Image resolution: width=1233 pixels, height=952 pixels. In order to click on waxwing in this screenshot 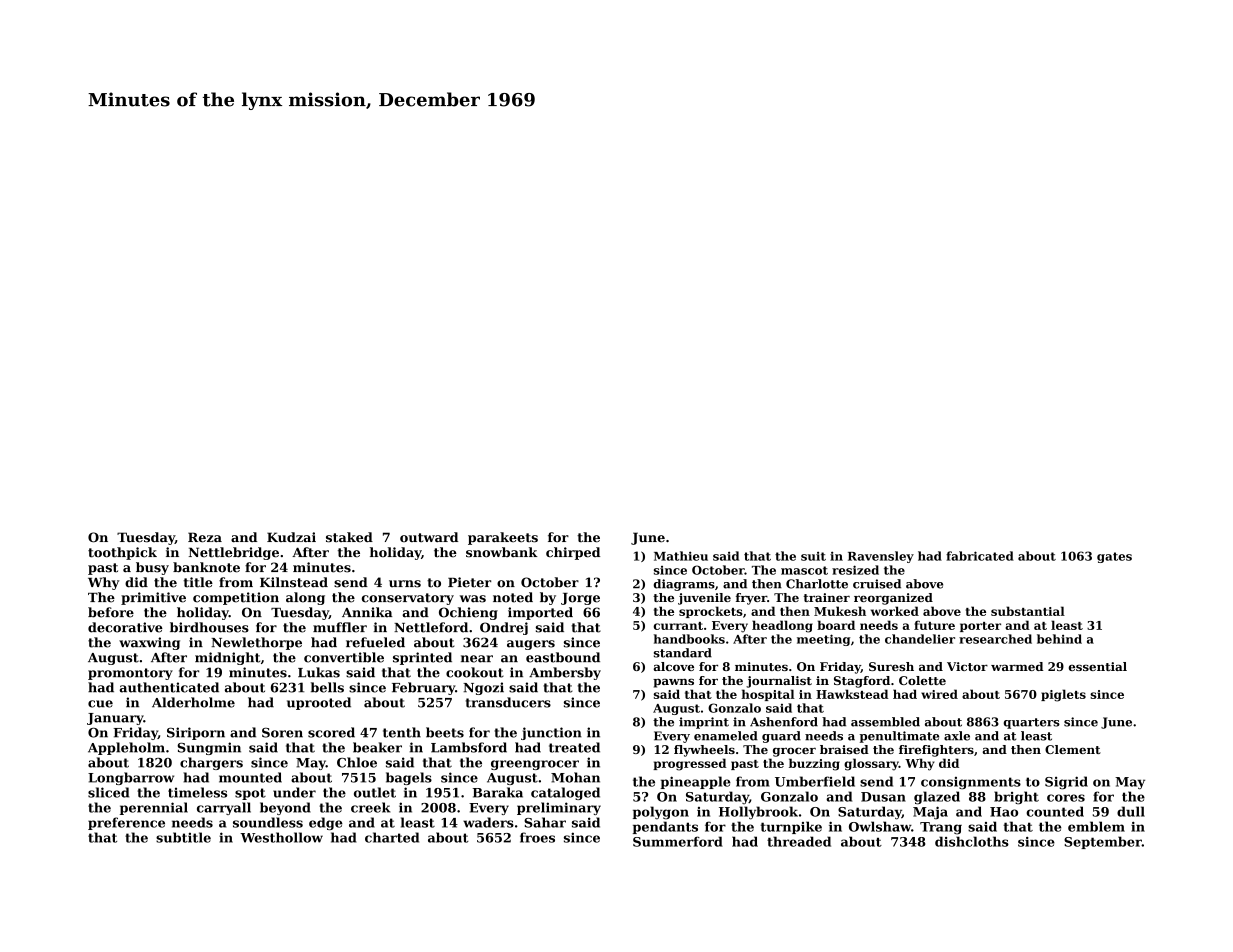, I will do `click(149, 643)`.
